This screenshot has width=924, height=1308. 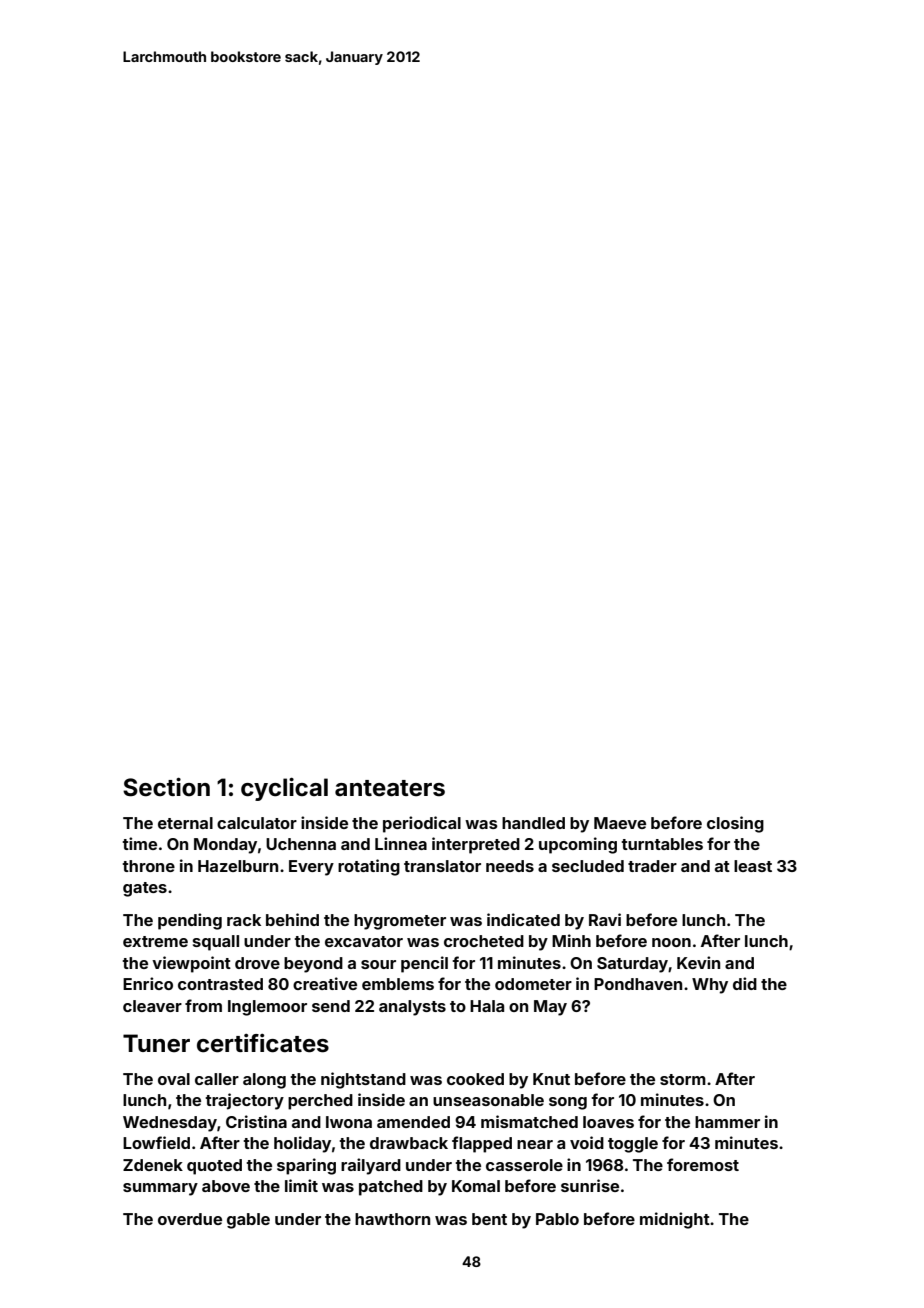 I want to click on hammer, so click(x=727, y=1122).
